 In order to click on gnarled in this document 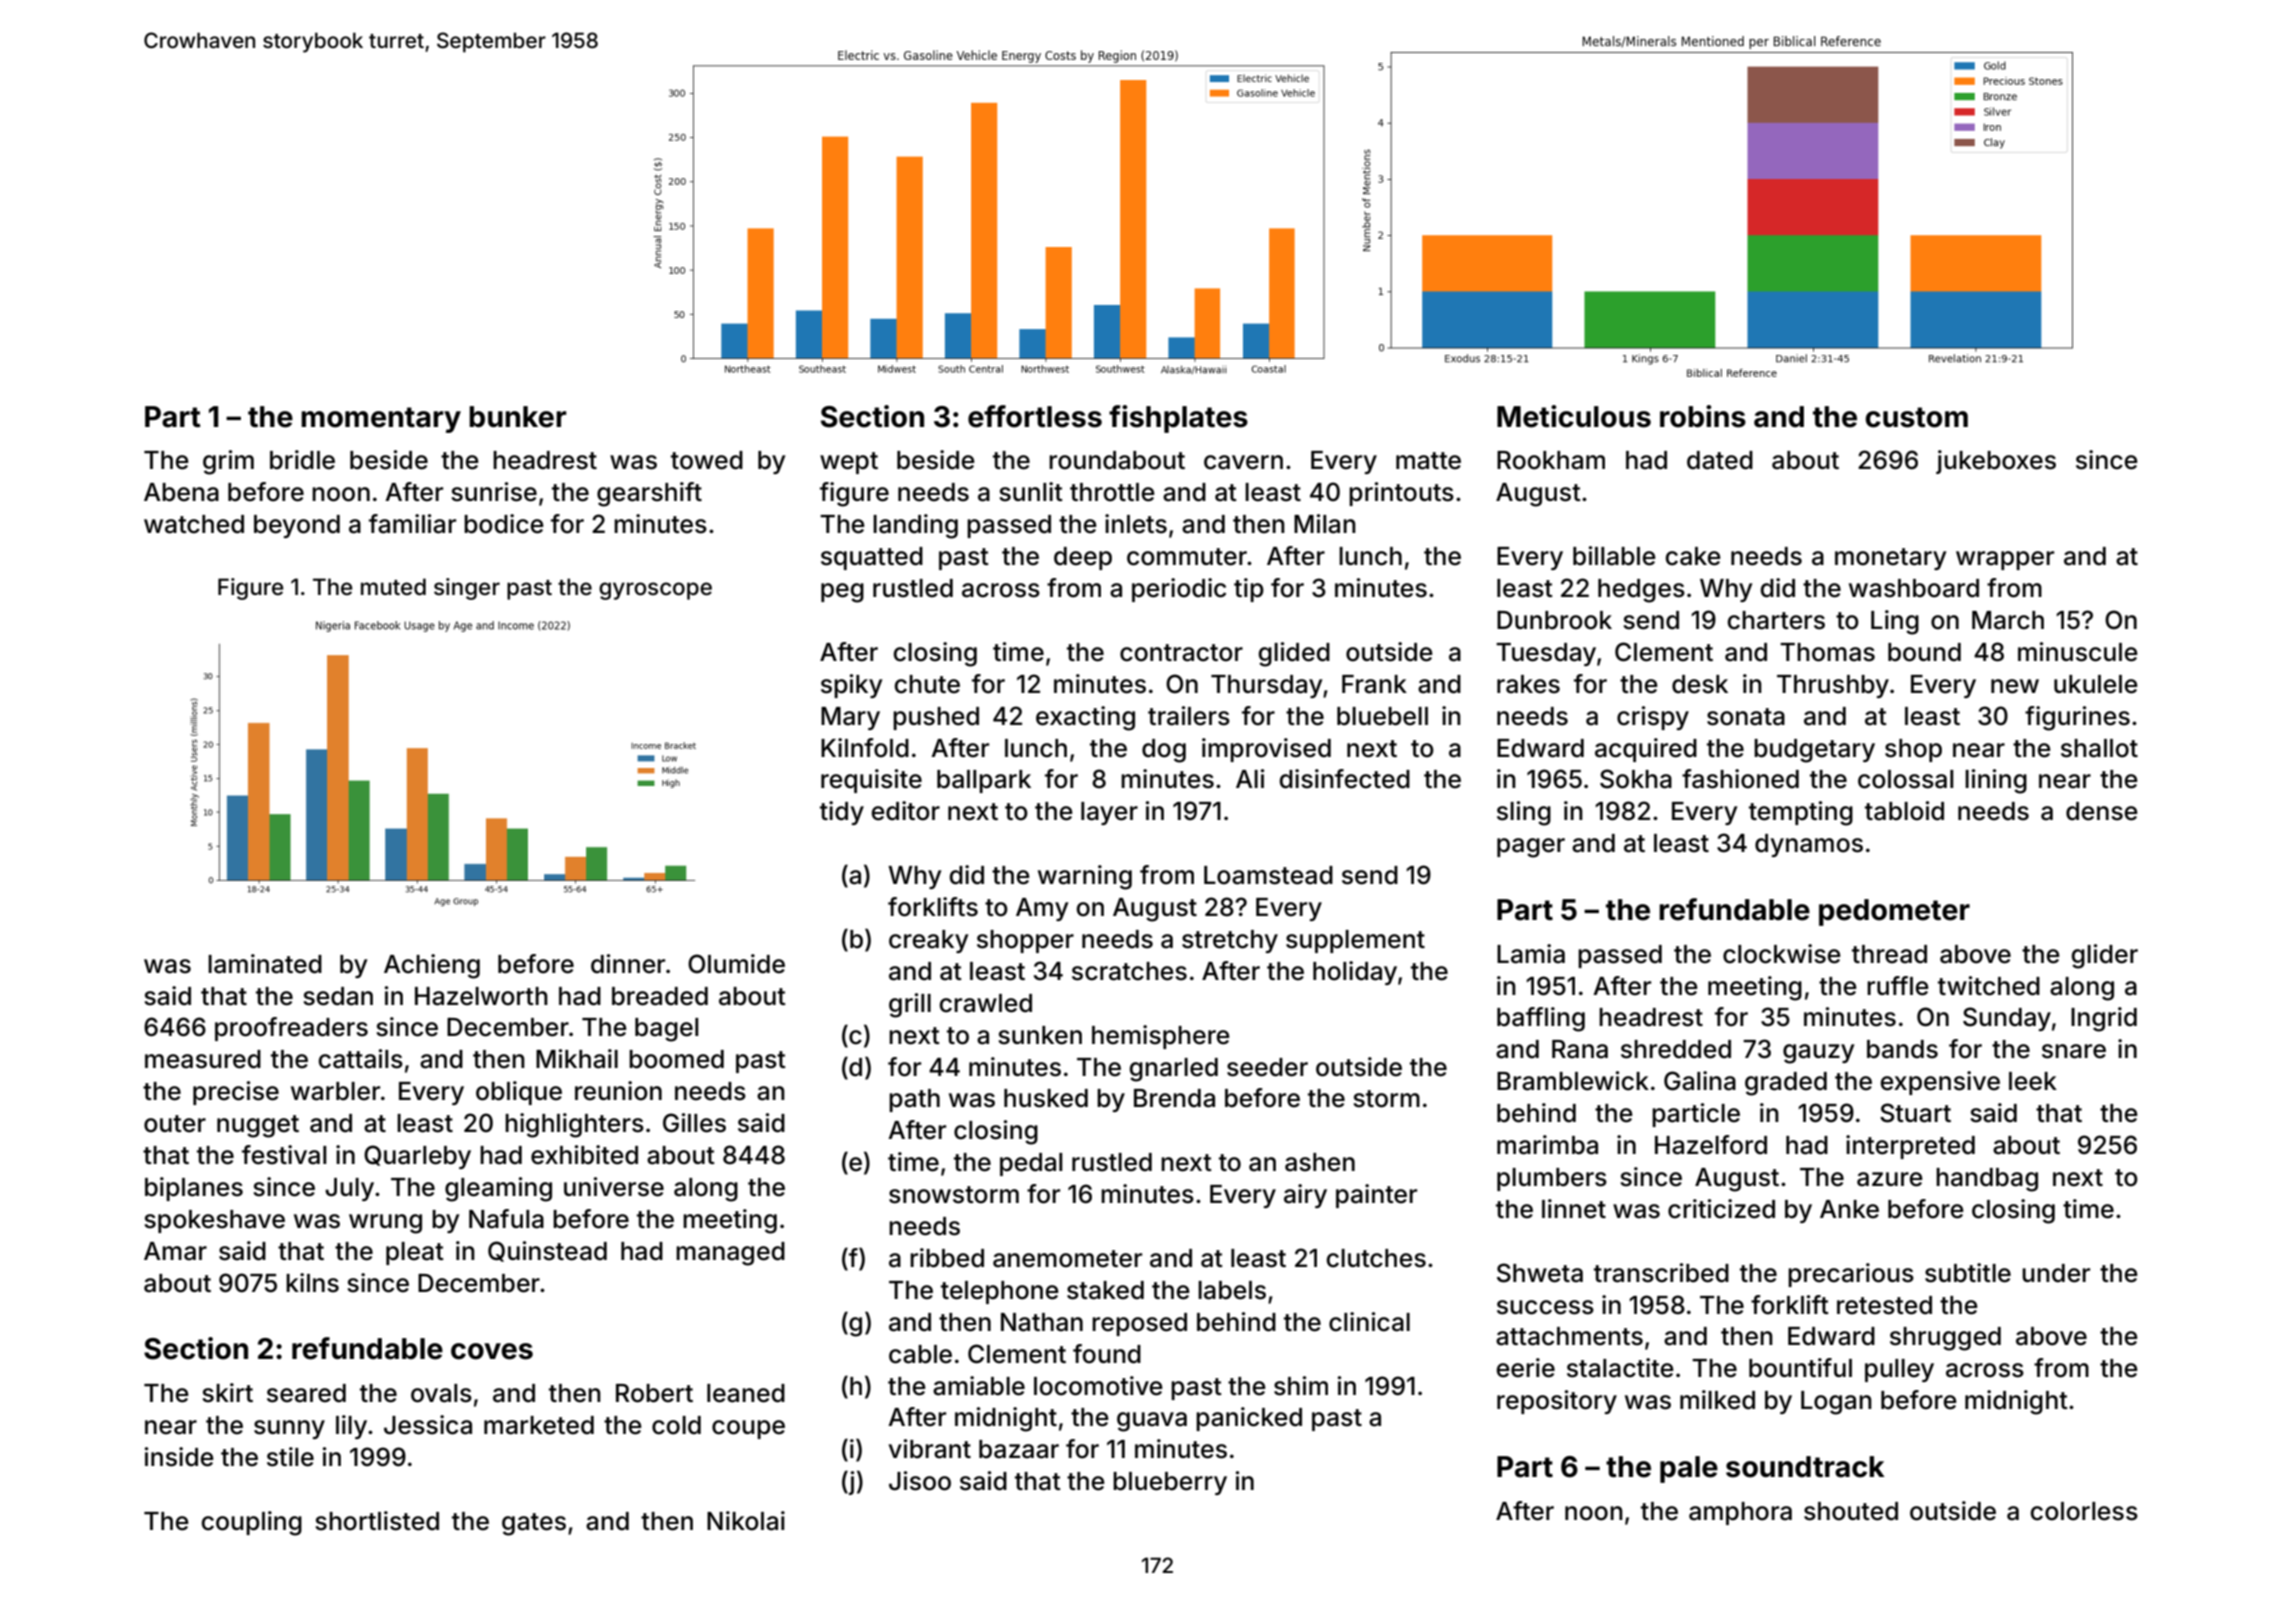, I will do `click(1174, 1070)`.
